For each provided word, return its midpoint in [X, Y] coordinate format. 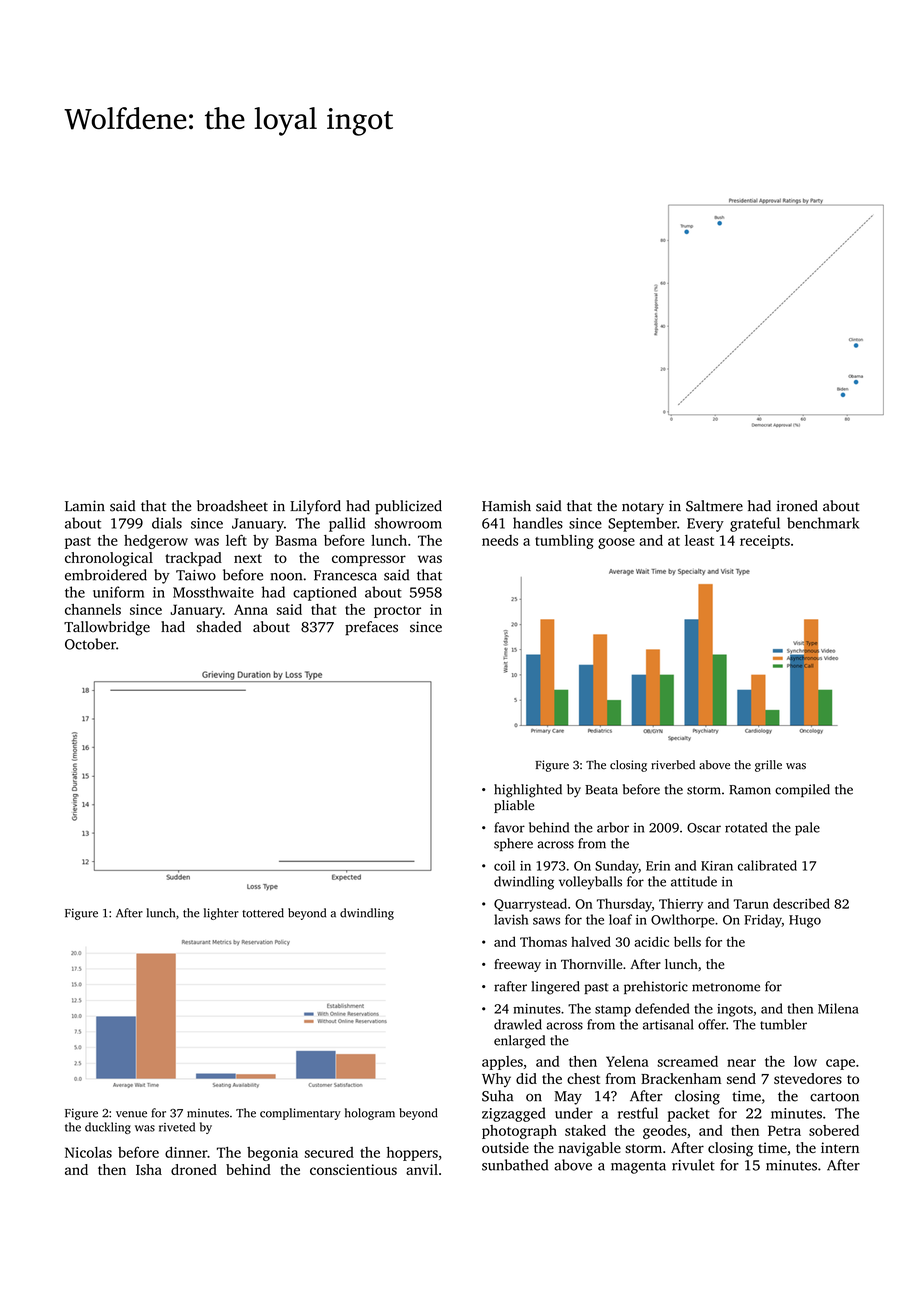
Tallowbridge [107, 628]
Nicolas [88, 1152]
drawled [518, 1024]
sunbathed [515, 1165]
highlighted [528, 791]
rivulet [693, 1165]
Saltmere [714, 506]
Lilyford [315, 507]
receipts [765, 542]
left [236, 540]
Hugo [805, 921]
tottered [263, 913]
